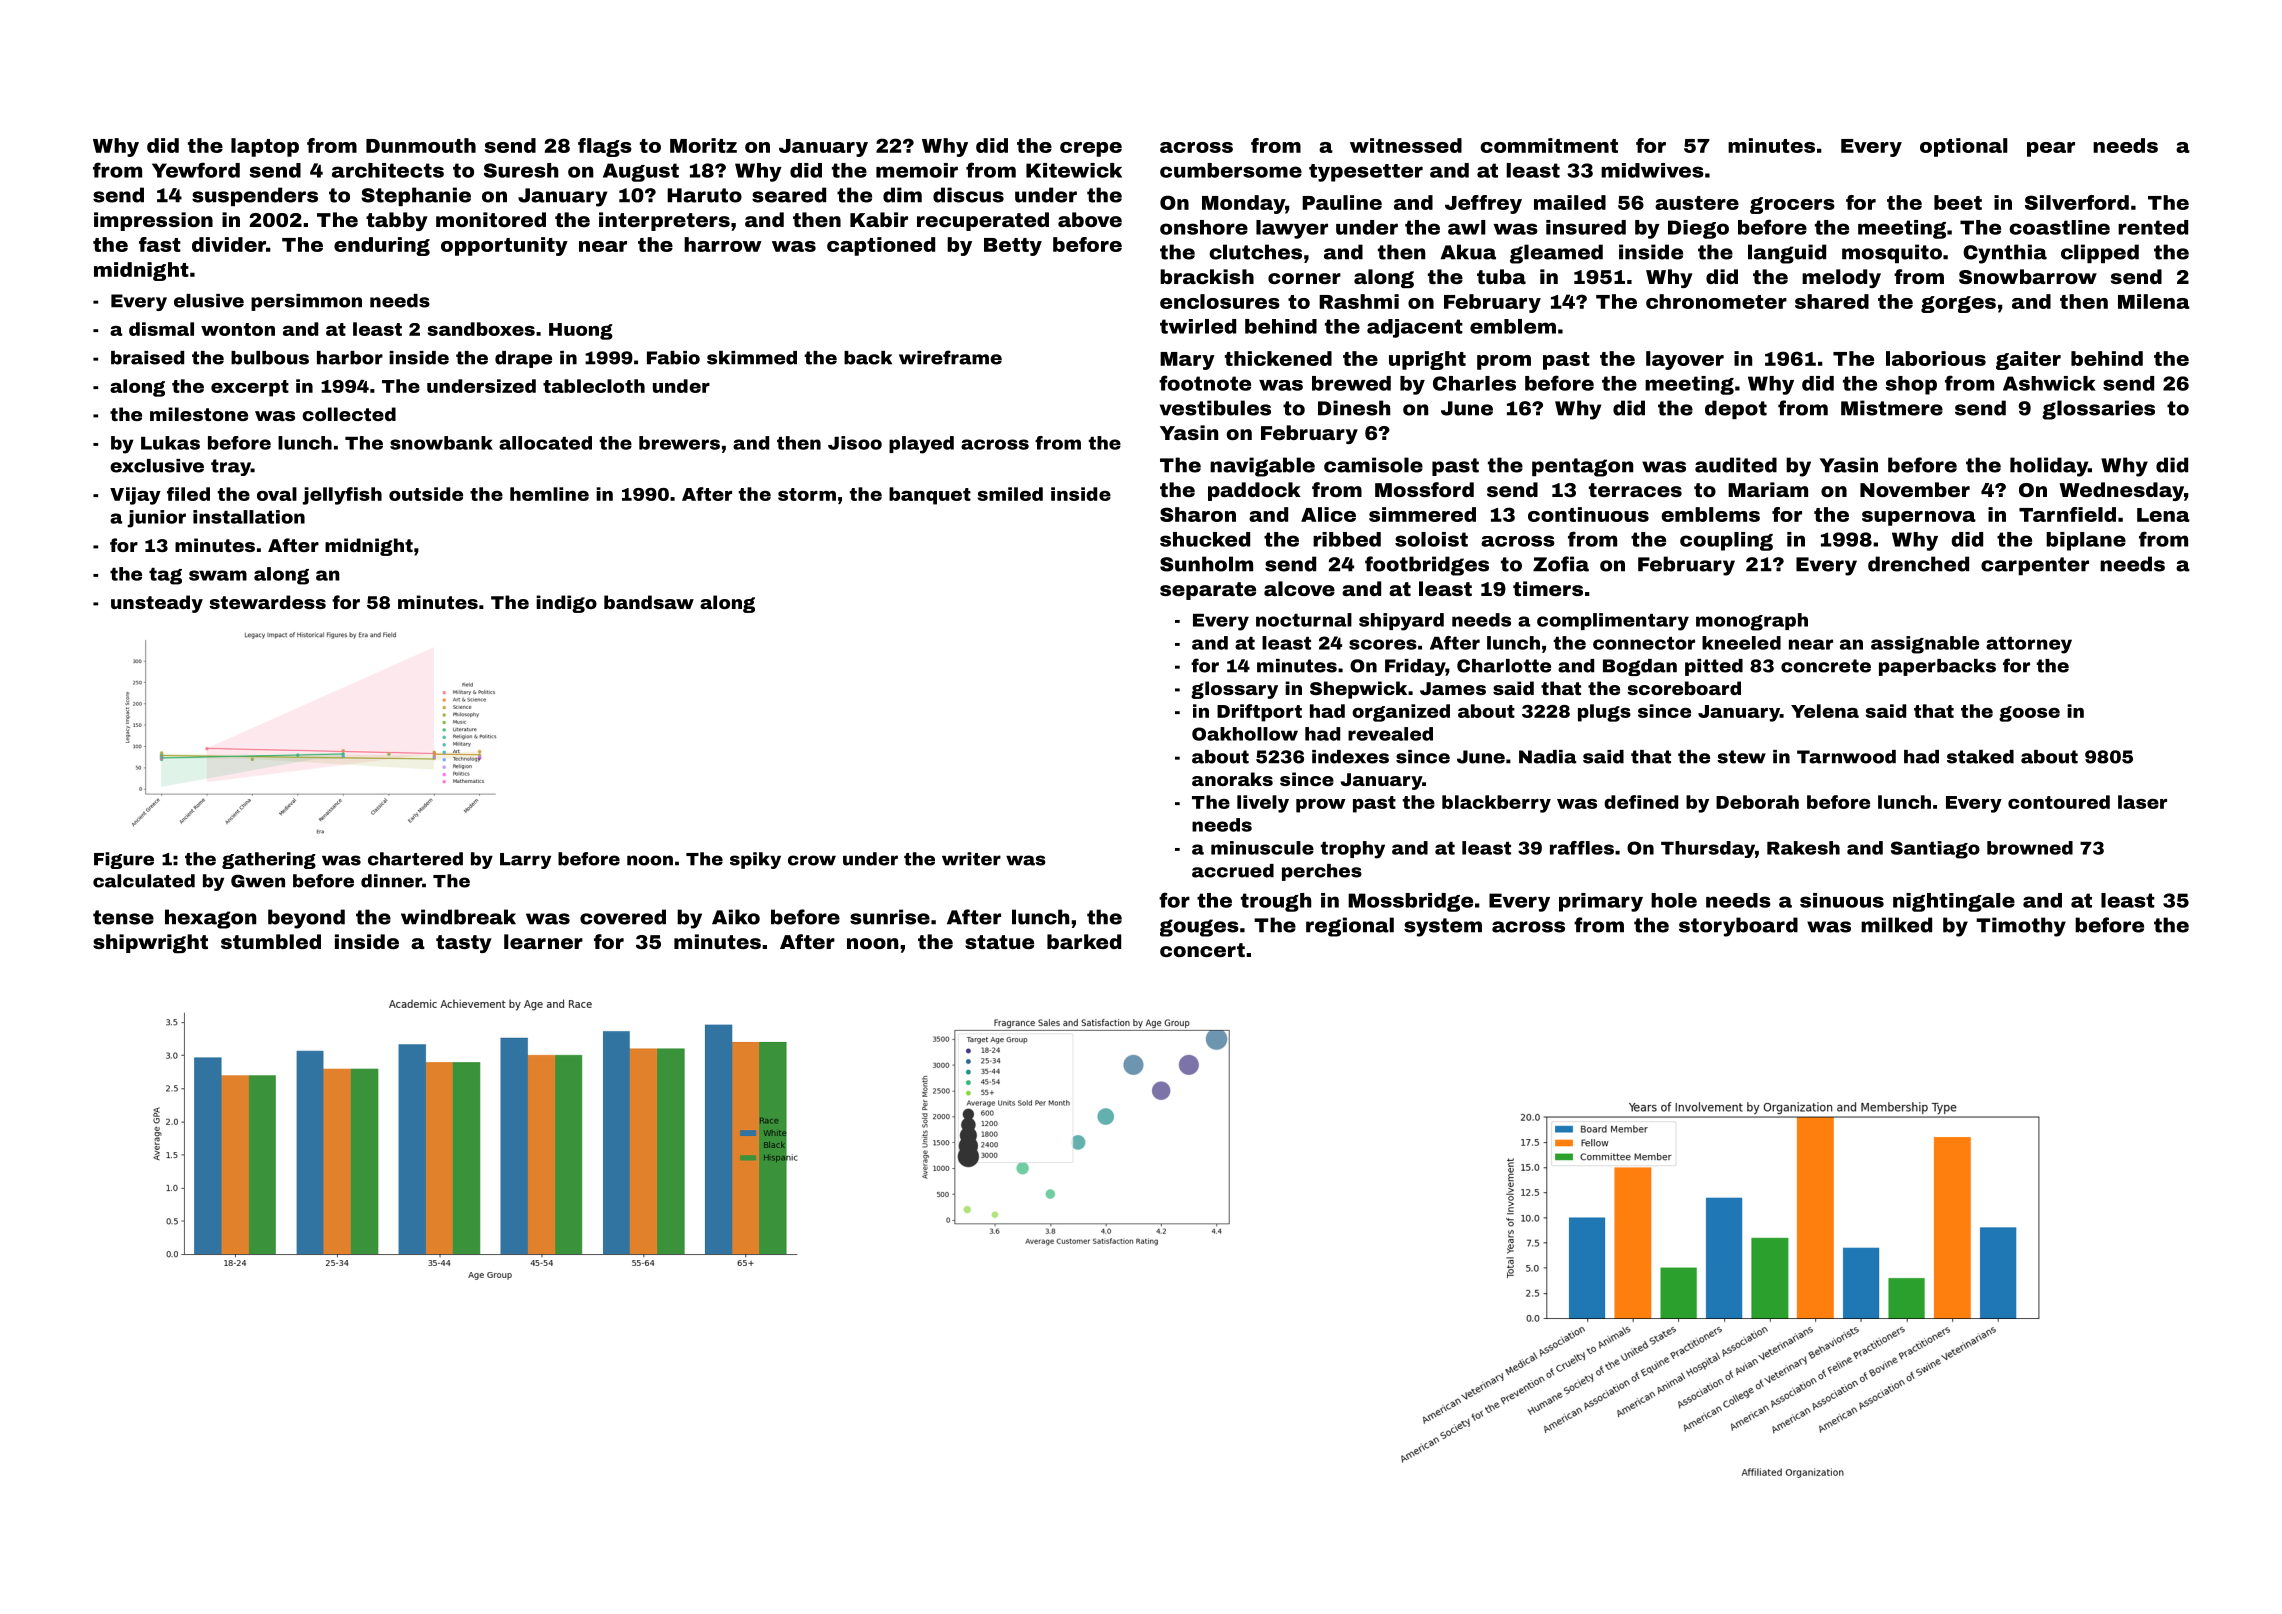 The image size is (2282, 1614). Describe the element at coordinates (881, 246) in the screenshot. I see `captioned` at that location.
